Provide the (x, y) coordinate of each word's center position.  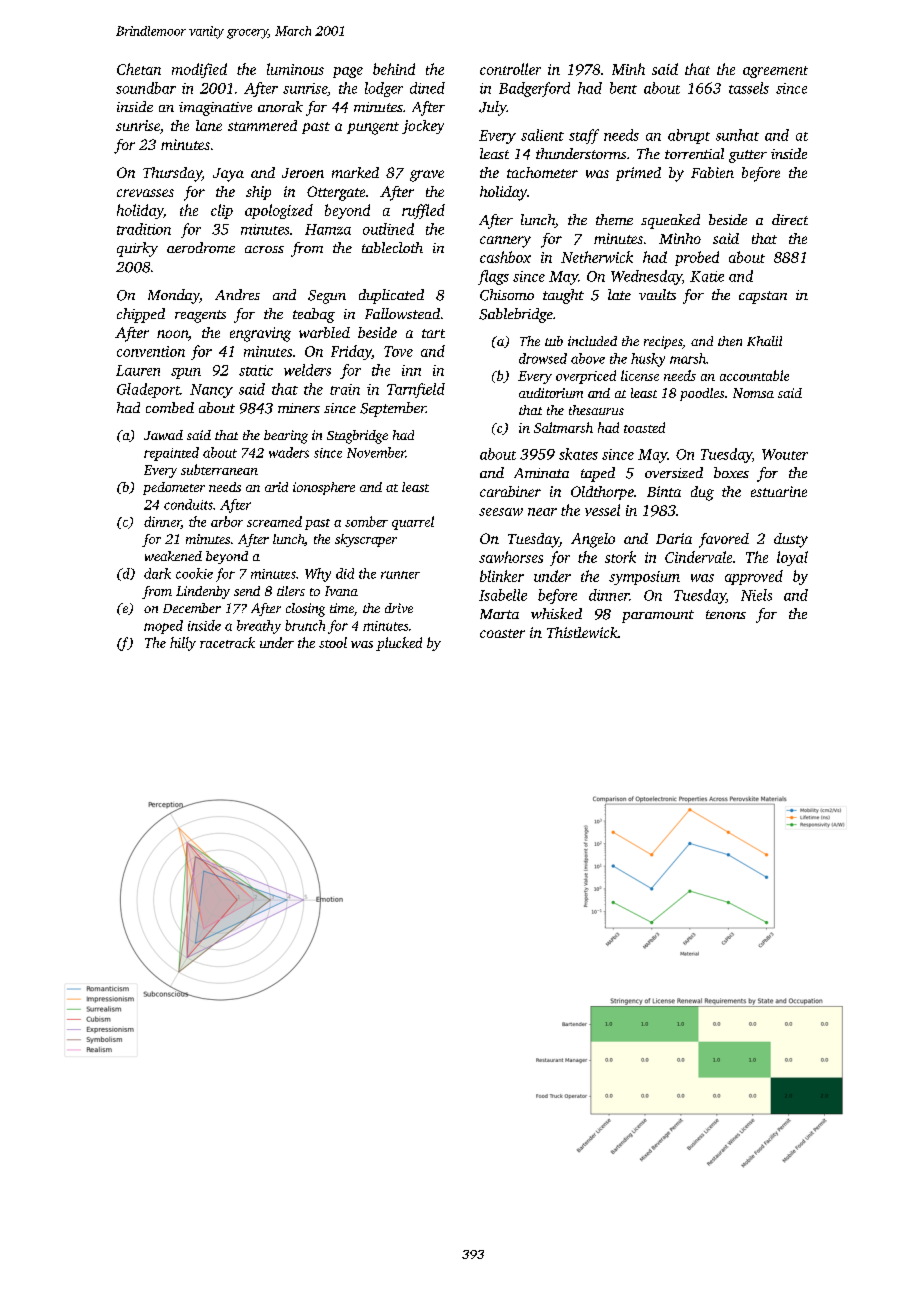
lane (209, 125)
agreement (775, 72)
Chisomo (507, 295)
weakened (173, 556)
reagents (200, 316)
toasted (644, 427)
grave (427, 176)
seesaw (501, 512)
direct (790, 219)
